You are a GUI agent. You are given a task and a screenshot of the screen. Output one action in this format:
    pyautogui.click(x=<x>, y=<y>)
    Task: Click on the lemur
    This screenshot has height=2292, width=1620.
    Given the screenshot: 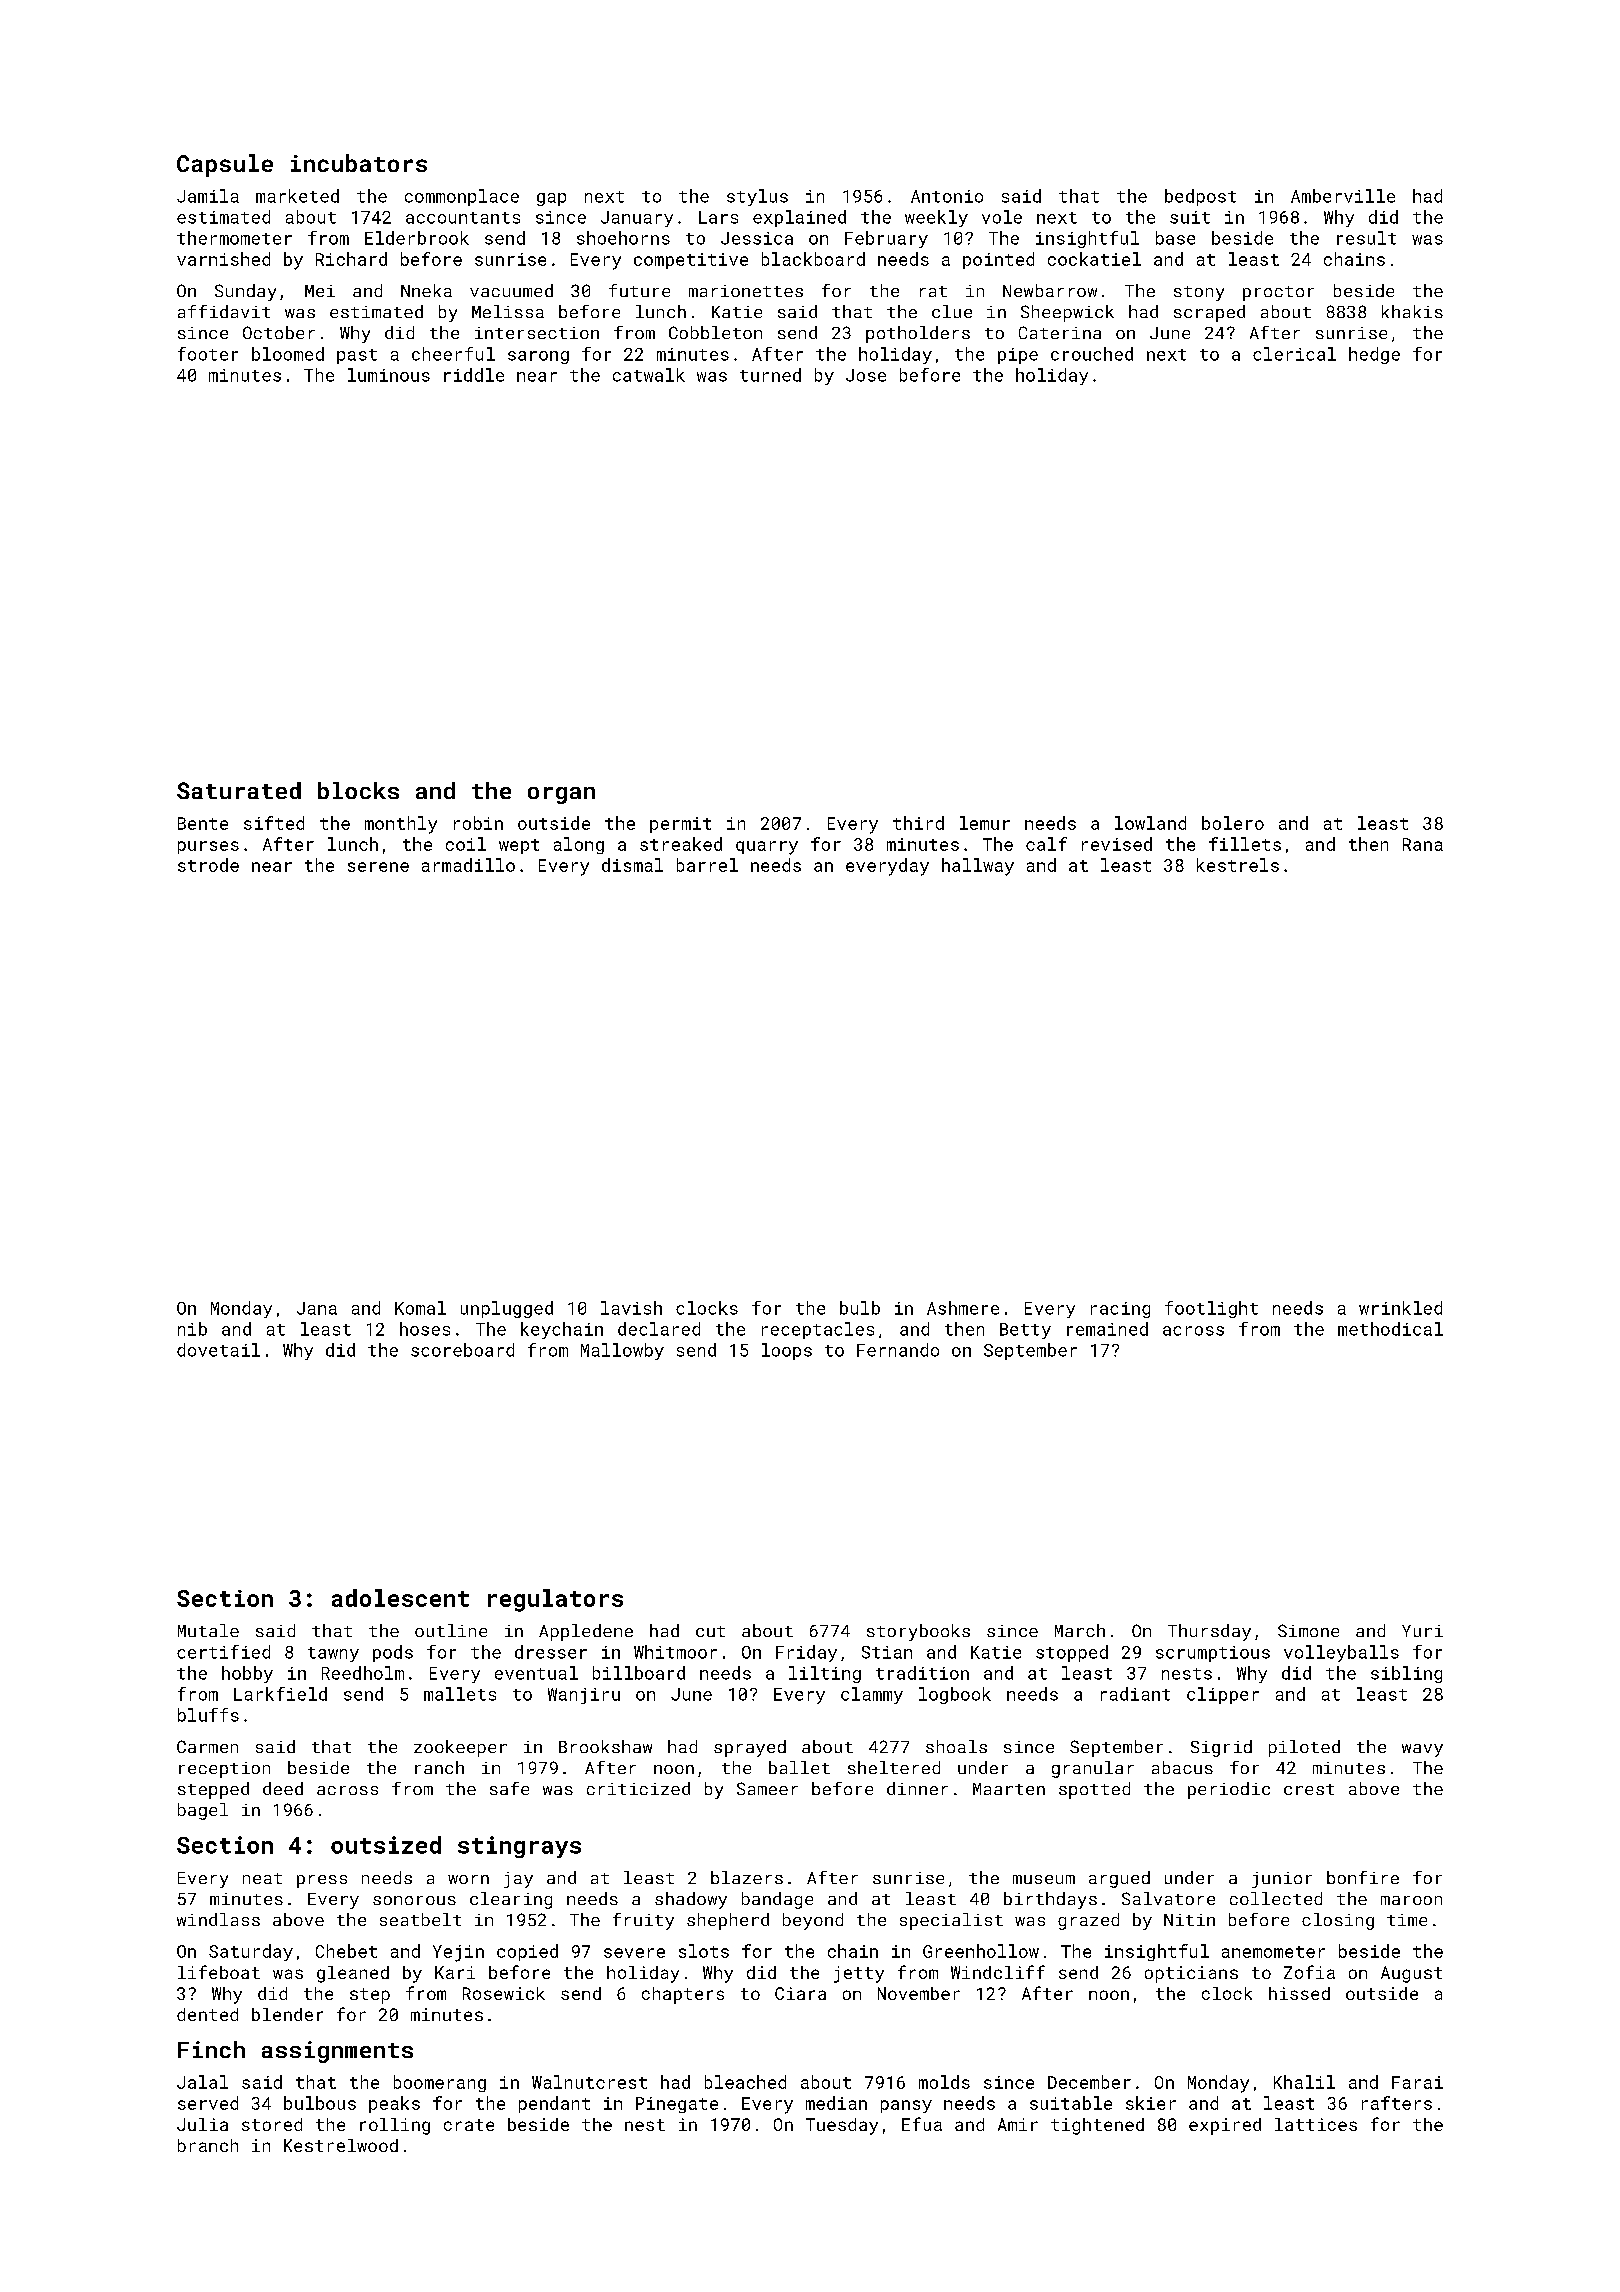 What is the action you would take?
    pyautogui.click(x=985, y=823)
